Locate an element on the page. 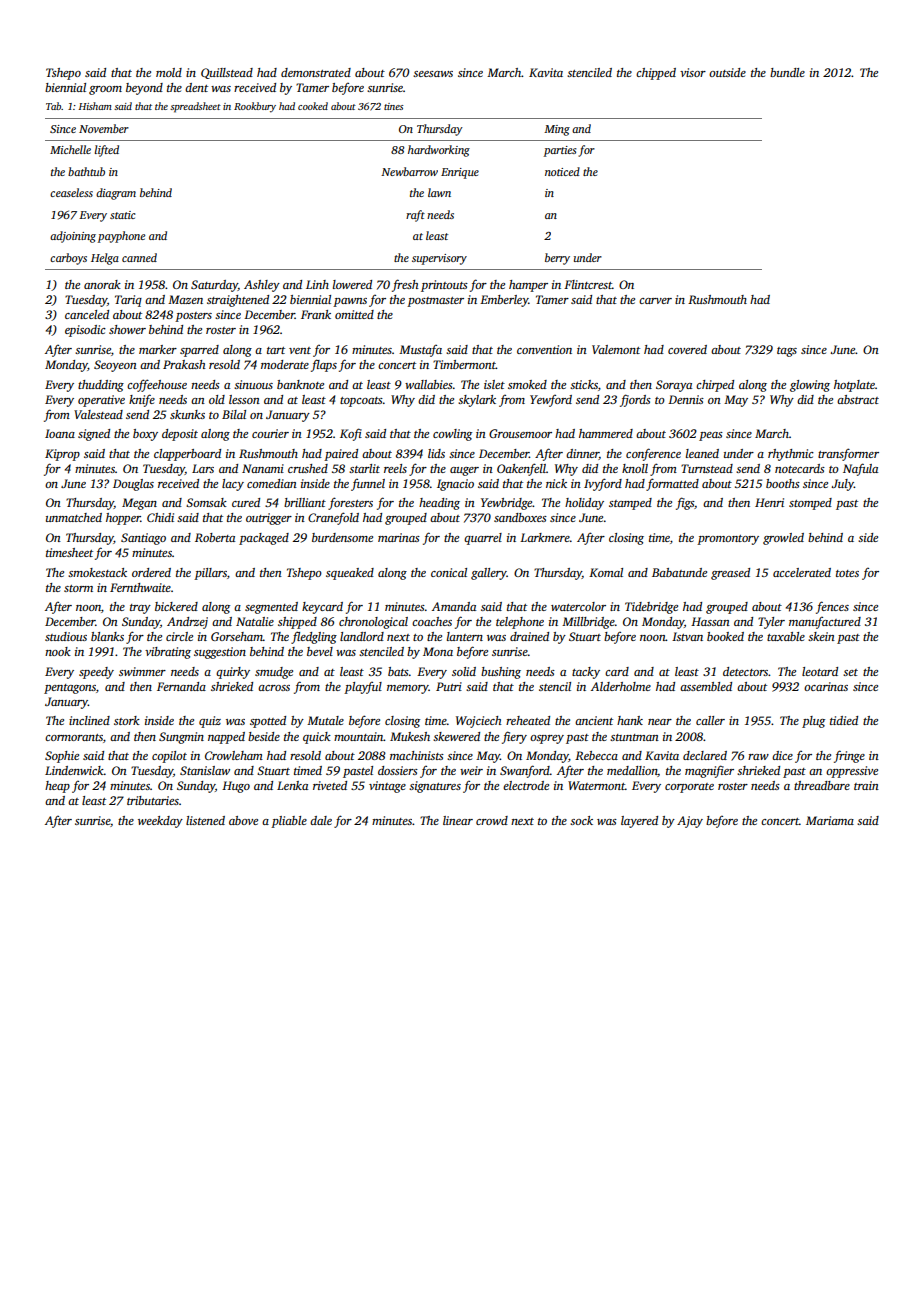 The image size is (924, 1308). starlit is located at coordinates (364, 468).
